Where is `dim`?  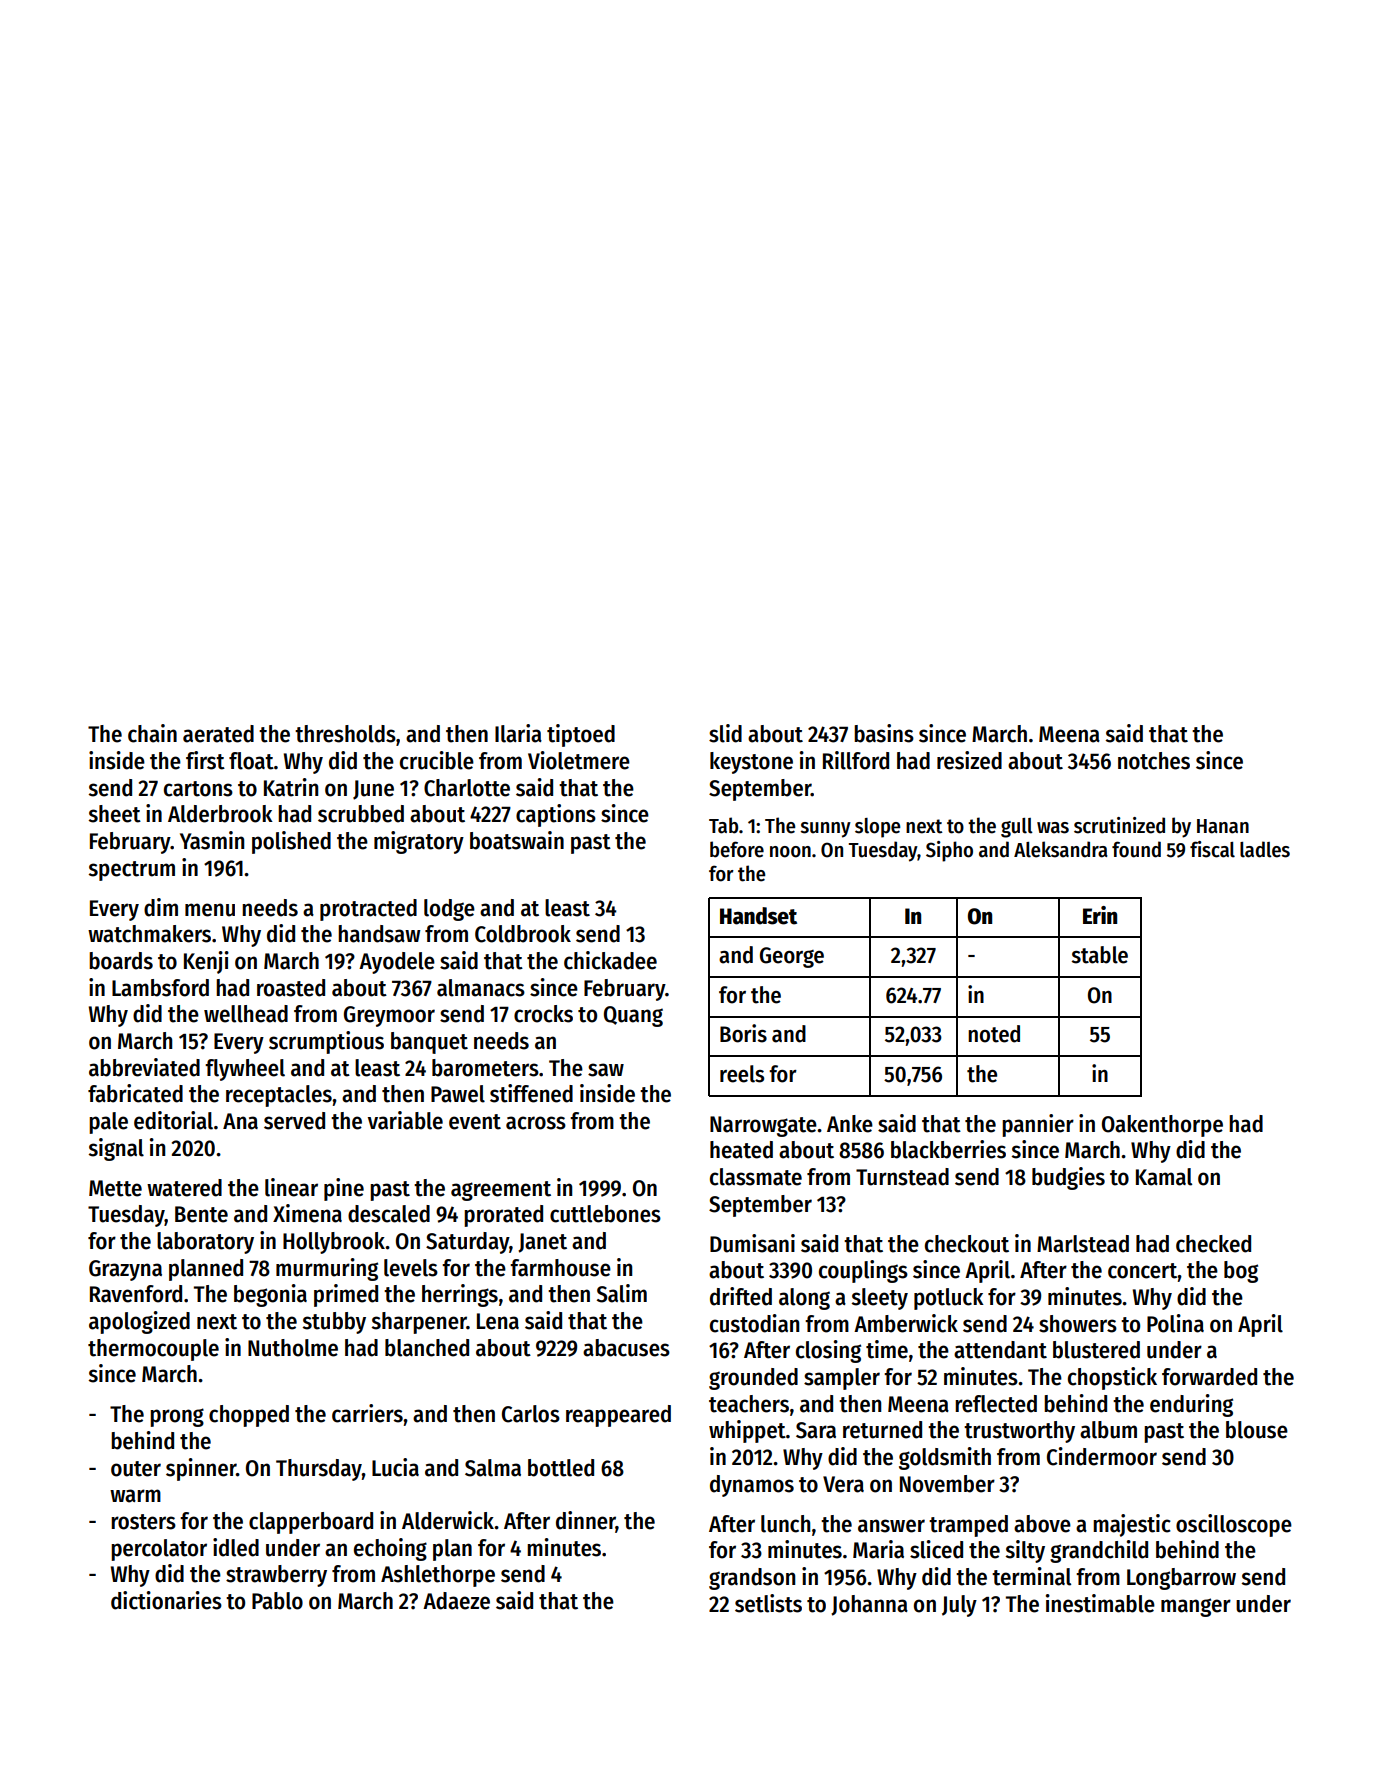 dim is located at coordinates (161, 907).
